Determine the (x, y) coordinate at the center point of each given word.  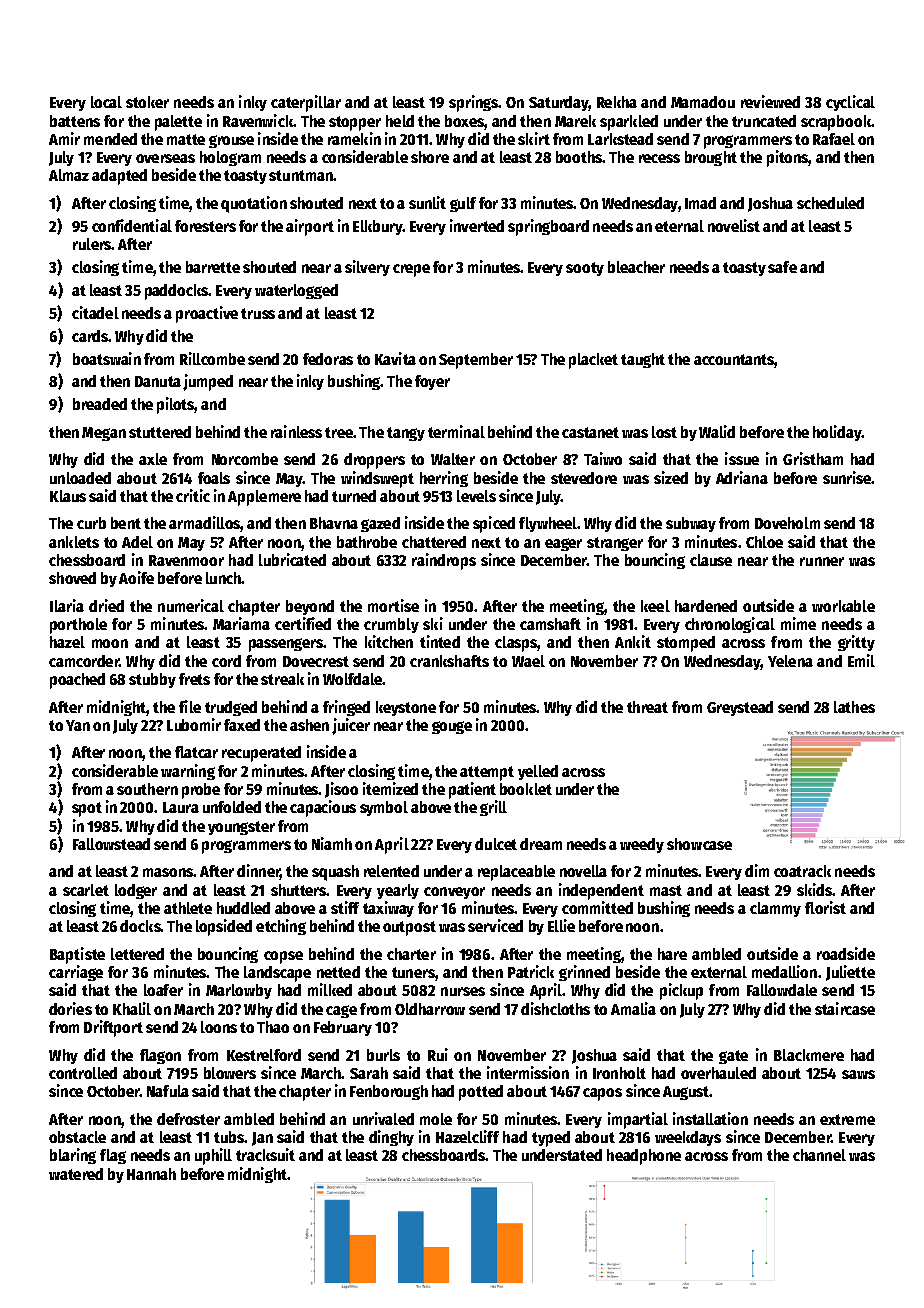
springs (473, 103)
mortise (393, 605)
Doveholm (787, 523)
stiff (345, 907)
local (106, 102)
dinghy (391, 1138)
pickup (681, 991)
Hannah (151, 1174)
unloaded (80, 478)
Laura (181, 807)
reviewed (770, 101)
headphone (644, 1157)
